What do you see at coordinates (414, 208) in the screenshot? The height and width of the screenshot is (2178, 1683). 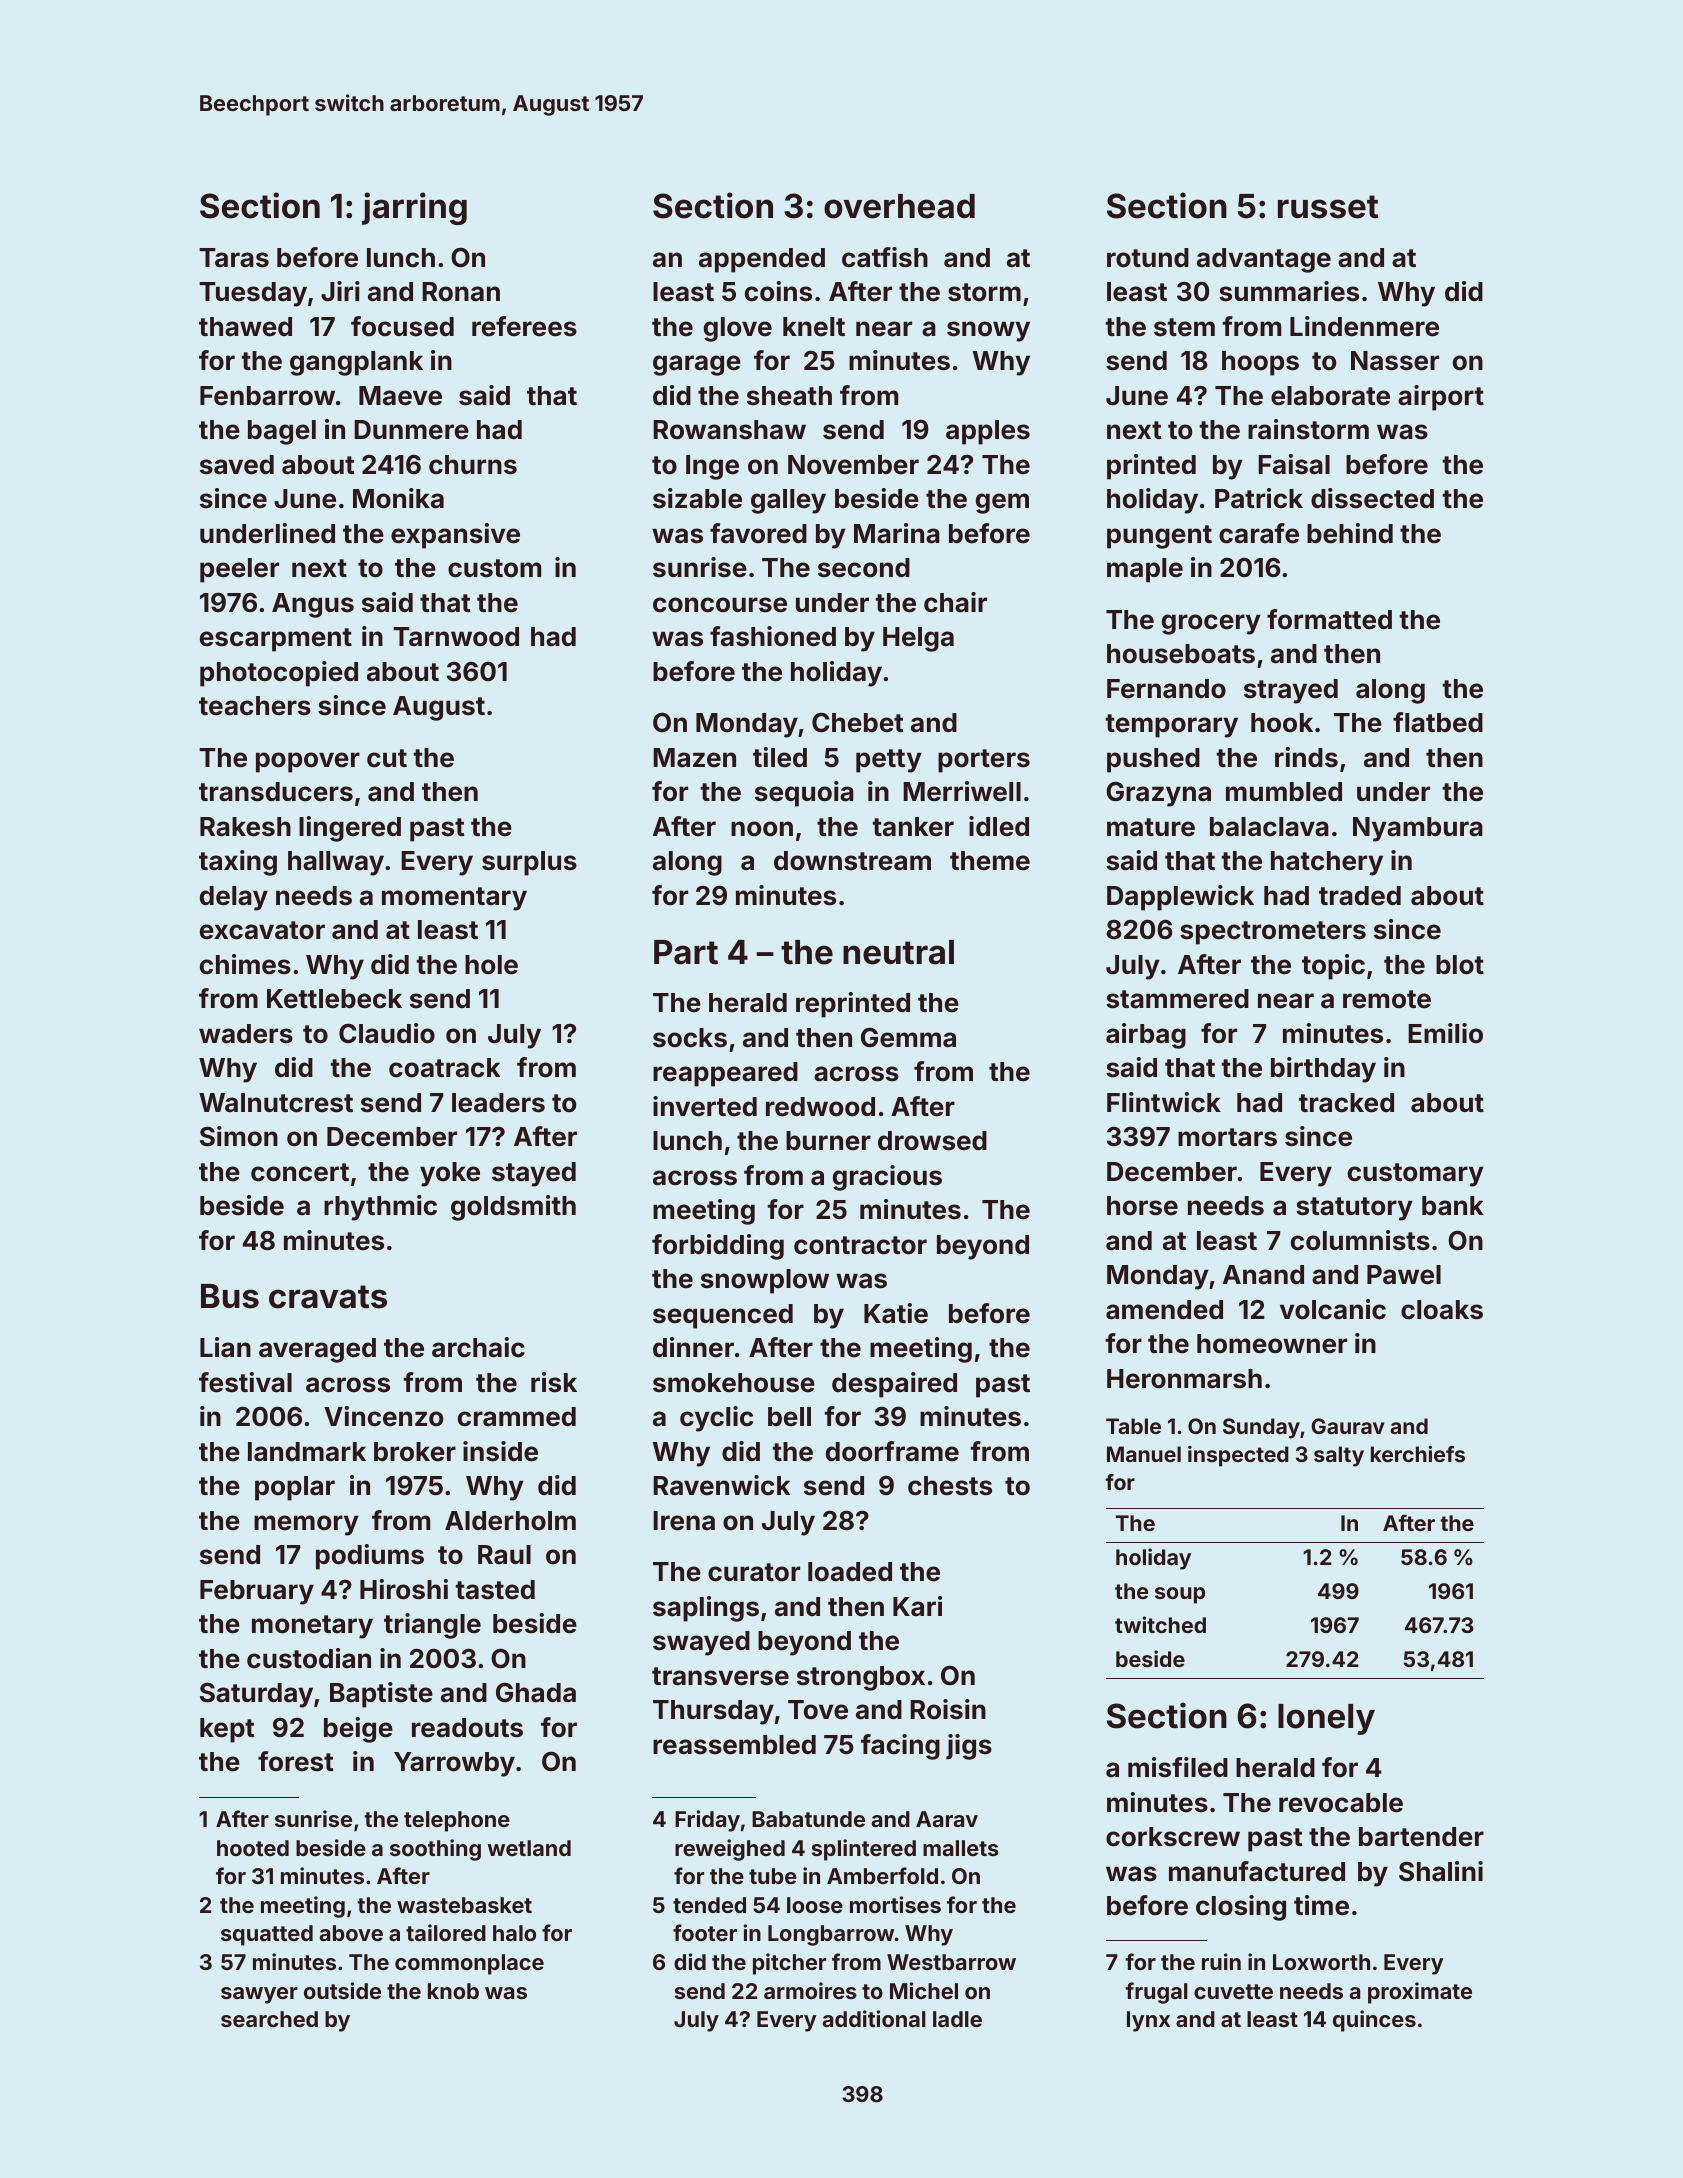 I see `jarring` at bounding box center [414, 208].
